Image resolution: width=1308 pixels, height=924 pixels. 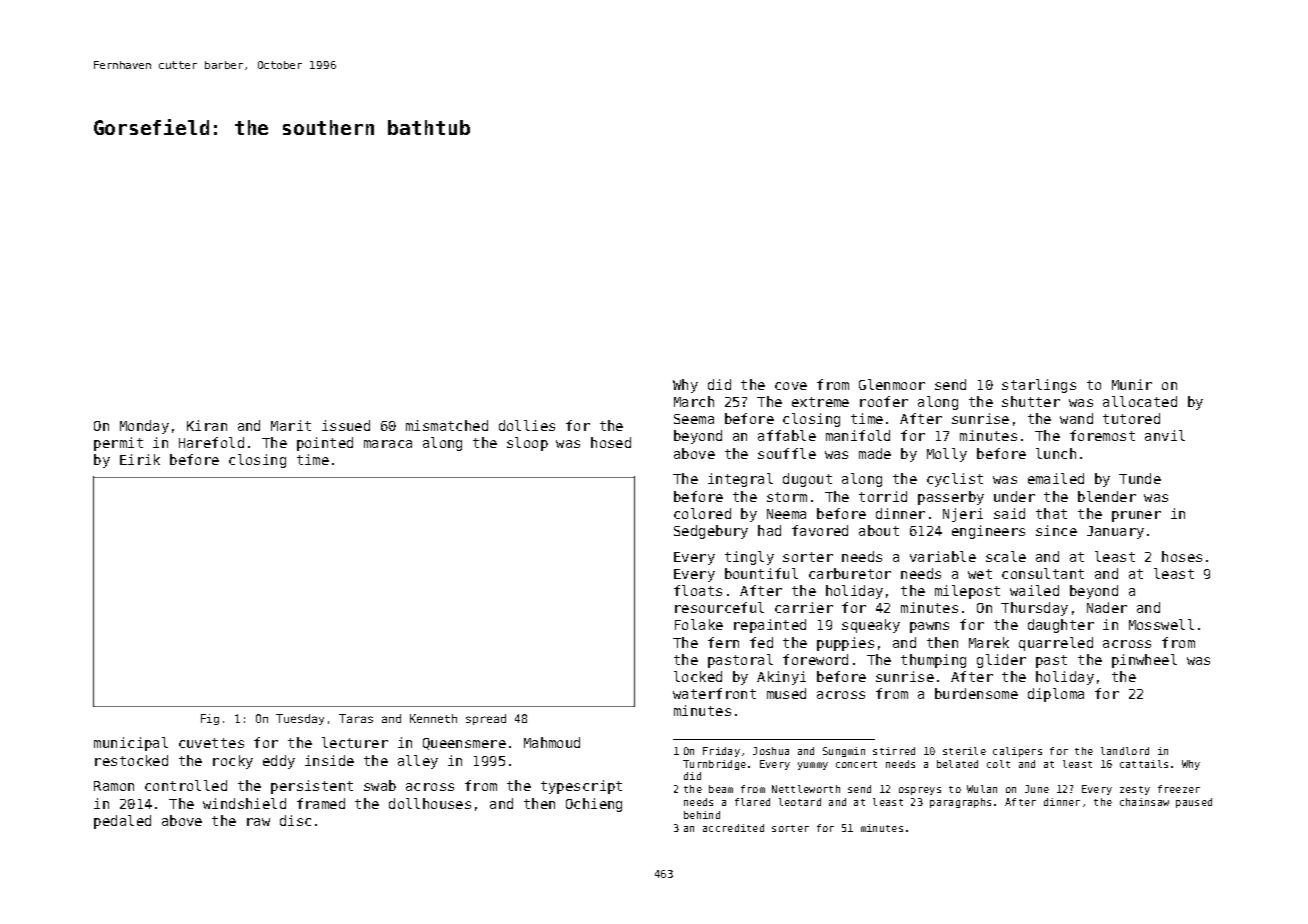 I want to click on issued, so click(x=346, y=425).
